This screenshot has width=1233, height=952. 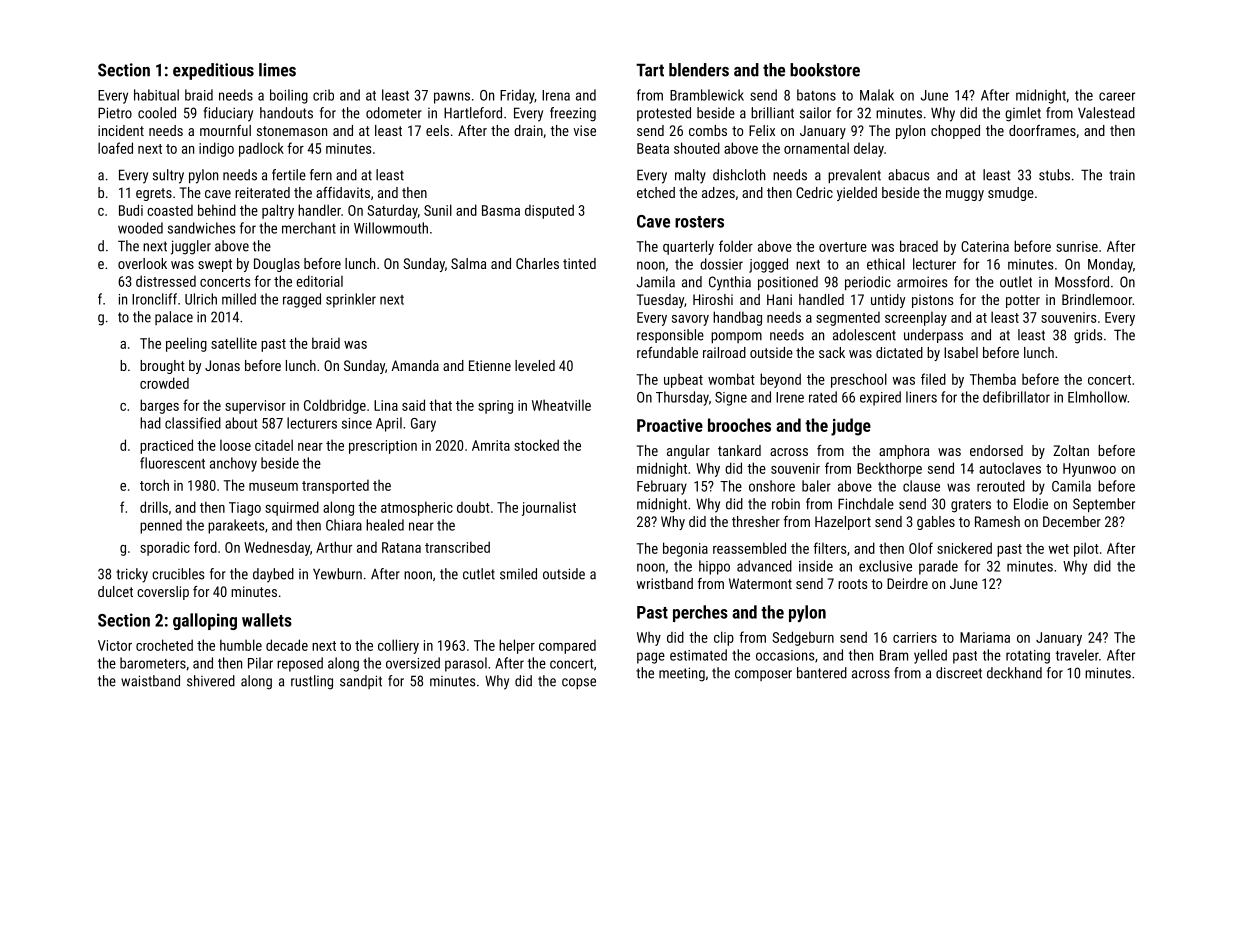 What do you see at coordinates (832, 352) in the screenshot?
I see `sack` at bounding box center [832, 352].
